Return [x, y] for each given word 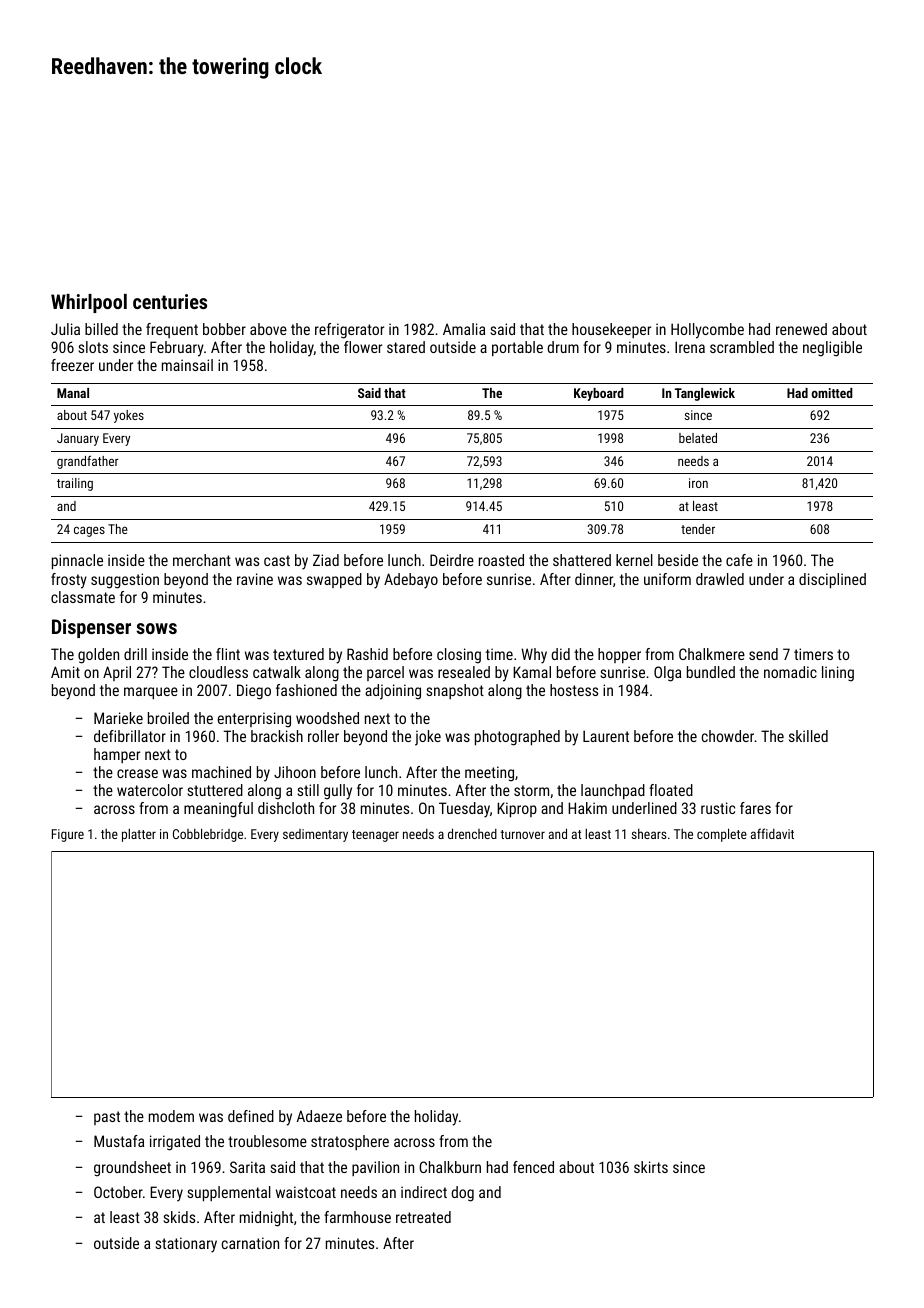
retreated [423, 1217]
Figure [68, 835]
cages [89, 531]
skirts [651, 1167]
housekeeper [611, 330]
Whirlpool [89, 303]
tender [698, 529]
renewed [801, 329]
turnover [523, 834]
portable [517, 348]
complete [722, 835]
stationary [186, 1245]
